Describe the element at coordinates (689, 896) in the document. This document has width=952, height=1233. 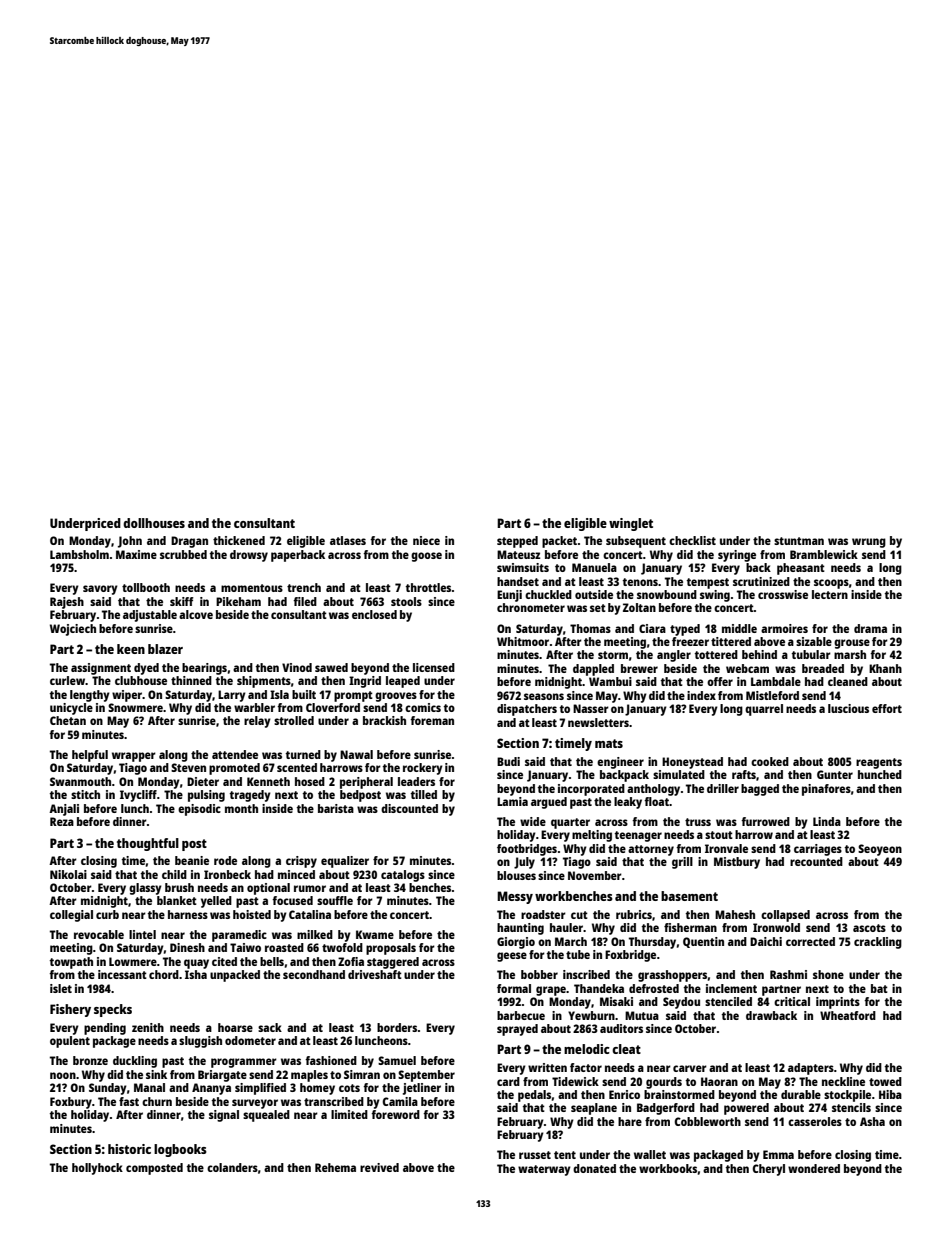
I see `basement` at that location.
